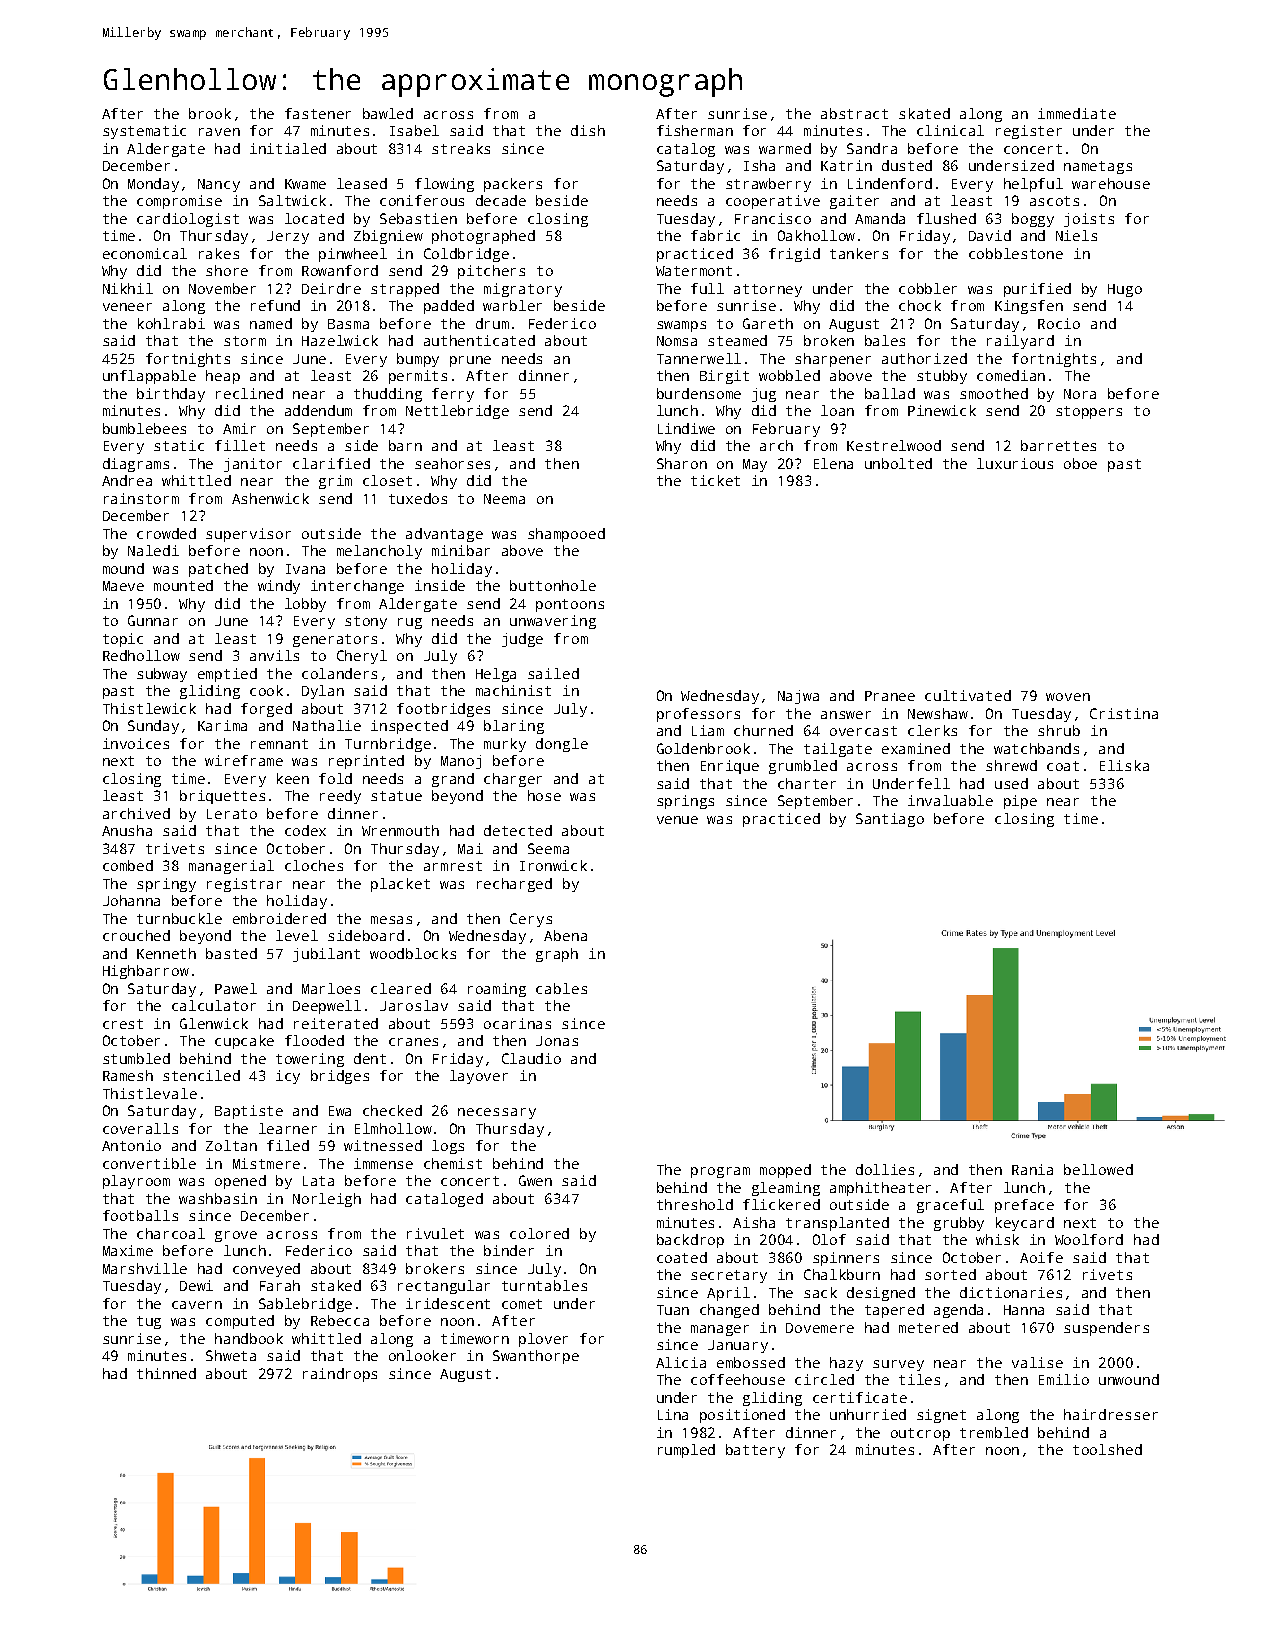  Describe the element at coordinates (968, 695) in the screenshot. I see `cultivated` at that location.
